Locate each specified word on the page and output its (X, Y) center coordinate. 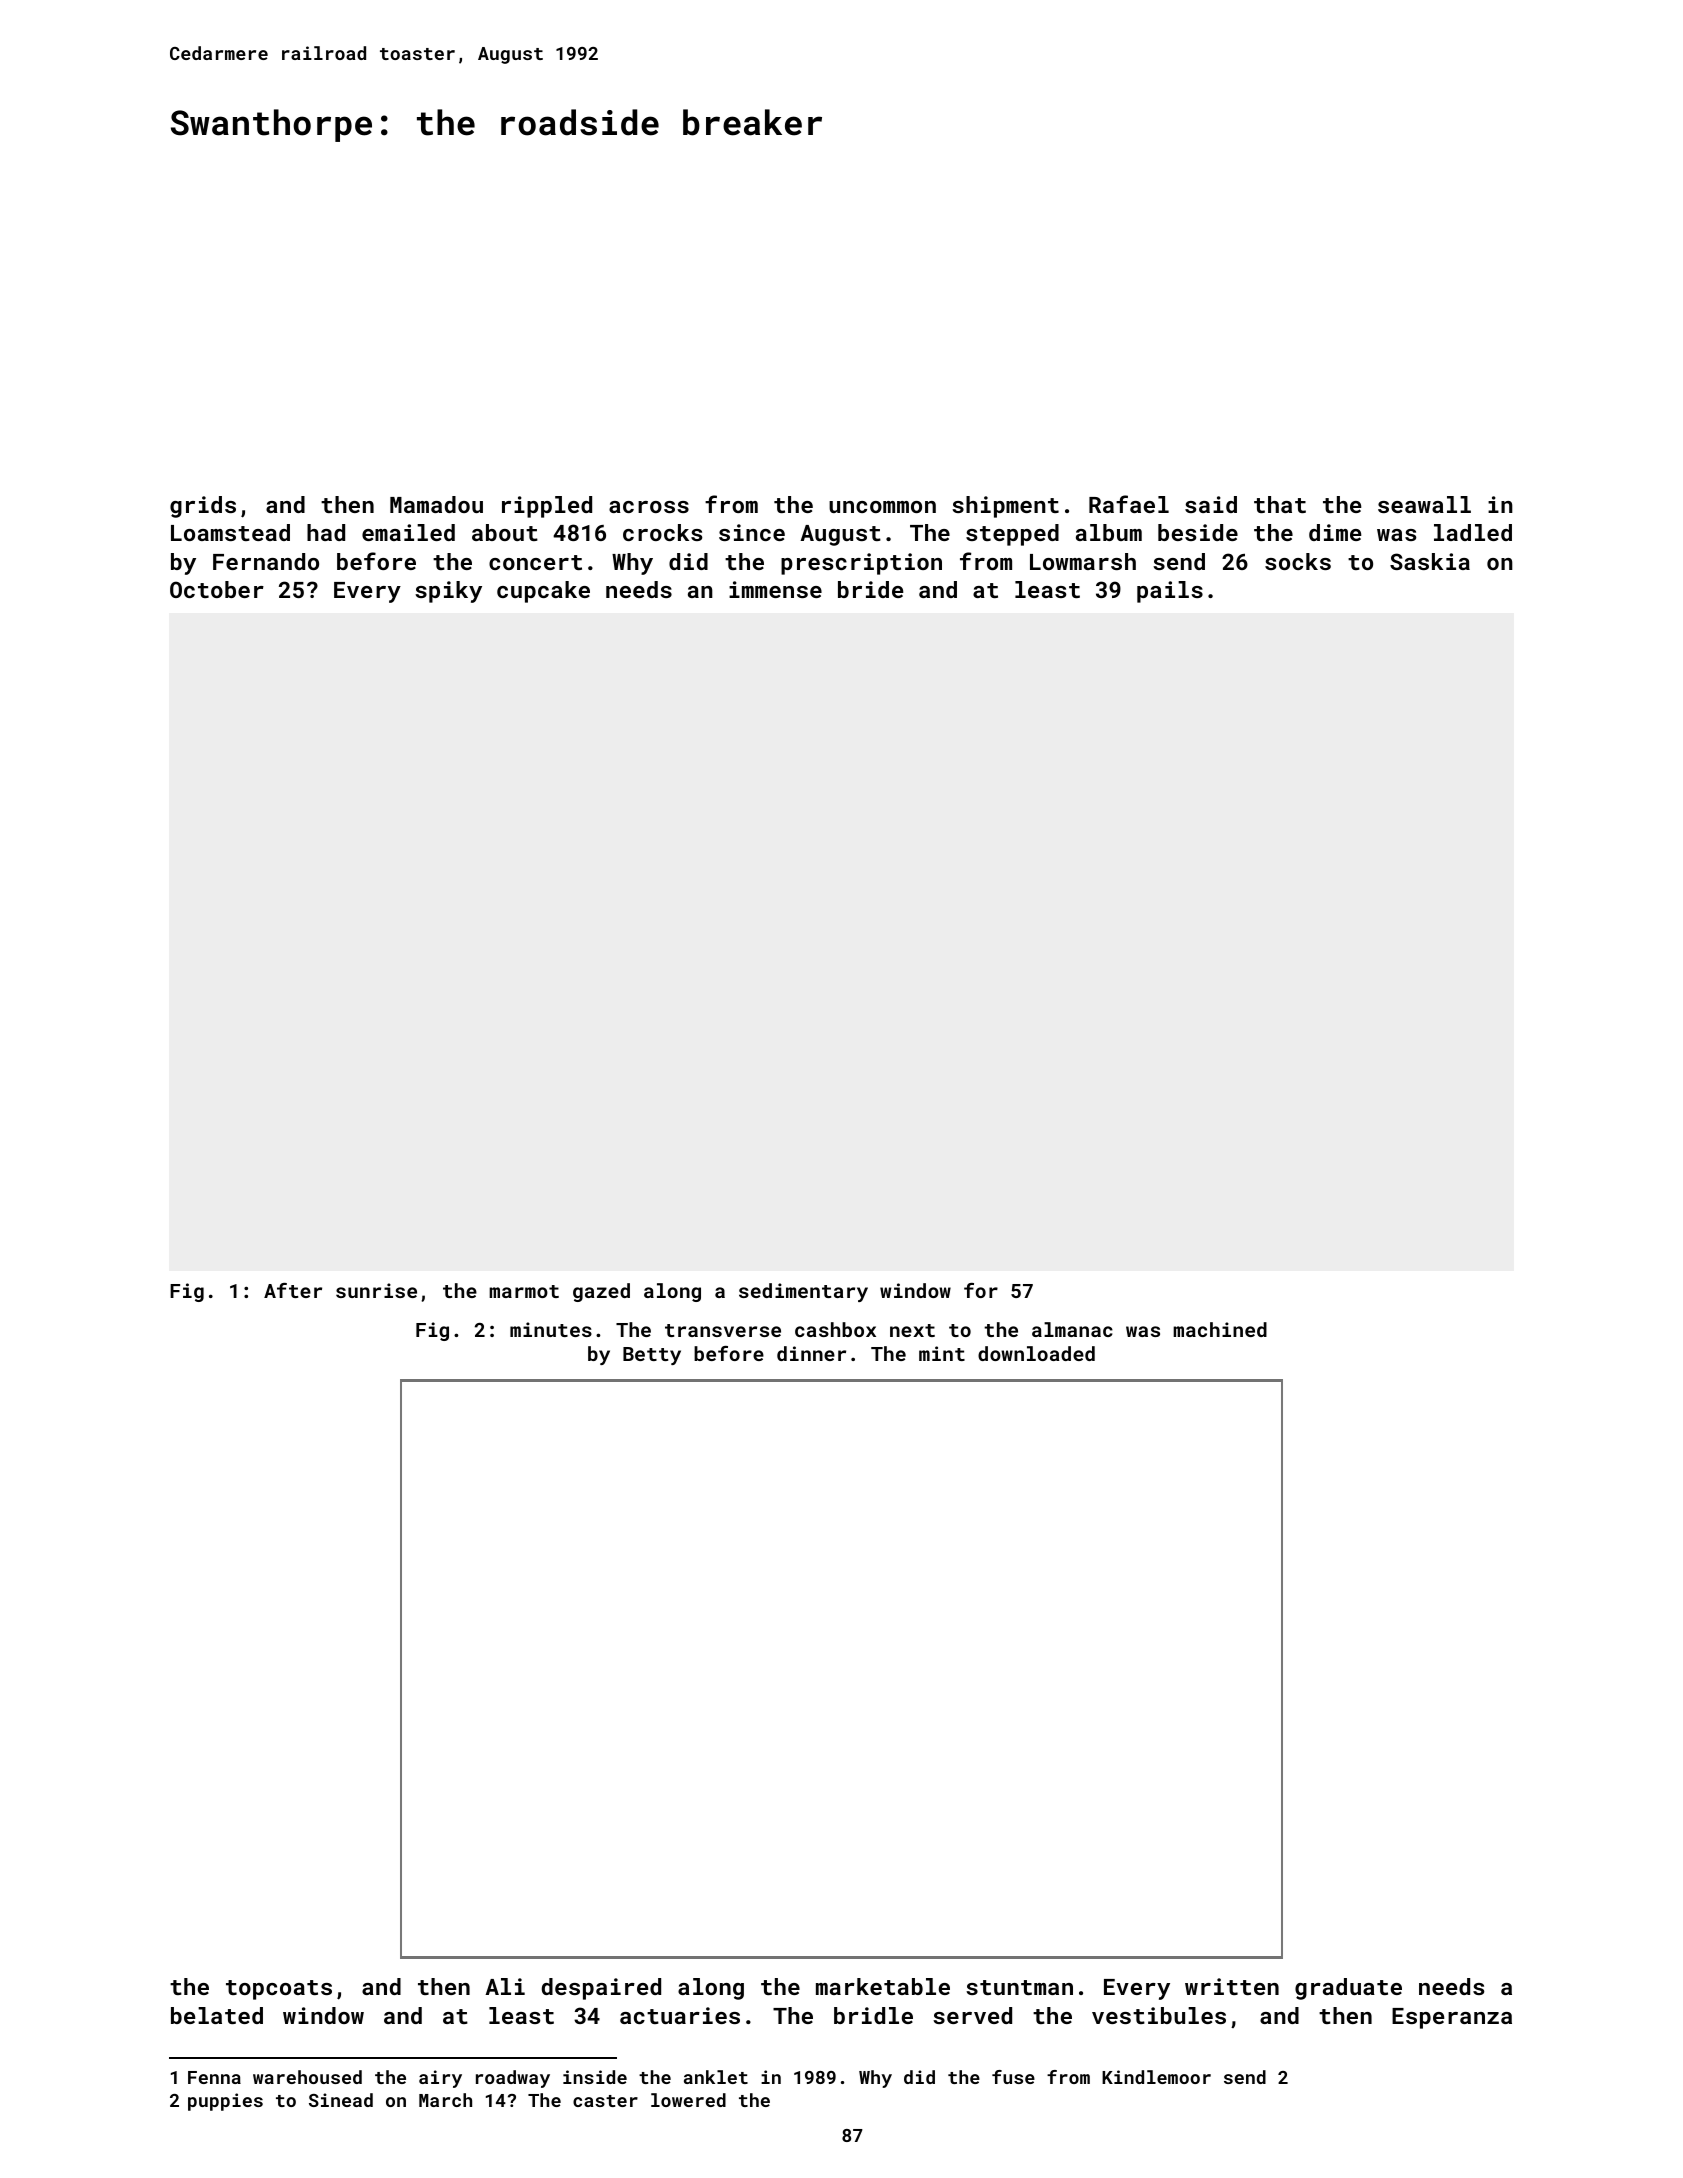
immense (775, 589)
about (505, 532)
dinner (811, 1353)
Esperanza (1452, 2018)
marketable (883, 1986)
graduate (1348, 1989)
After (293, 1290)
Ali (505, 1986)
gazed (601, 1292)
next (912, 1330)
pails (1170, 592)
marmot (524, 1291)
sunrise (376, 1290)
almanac (1072, 1329)
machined (1220, 1329)
